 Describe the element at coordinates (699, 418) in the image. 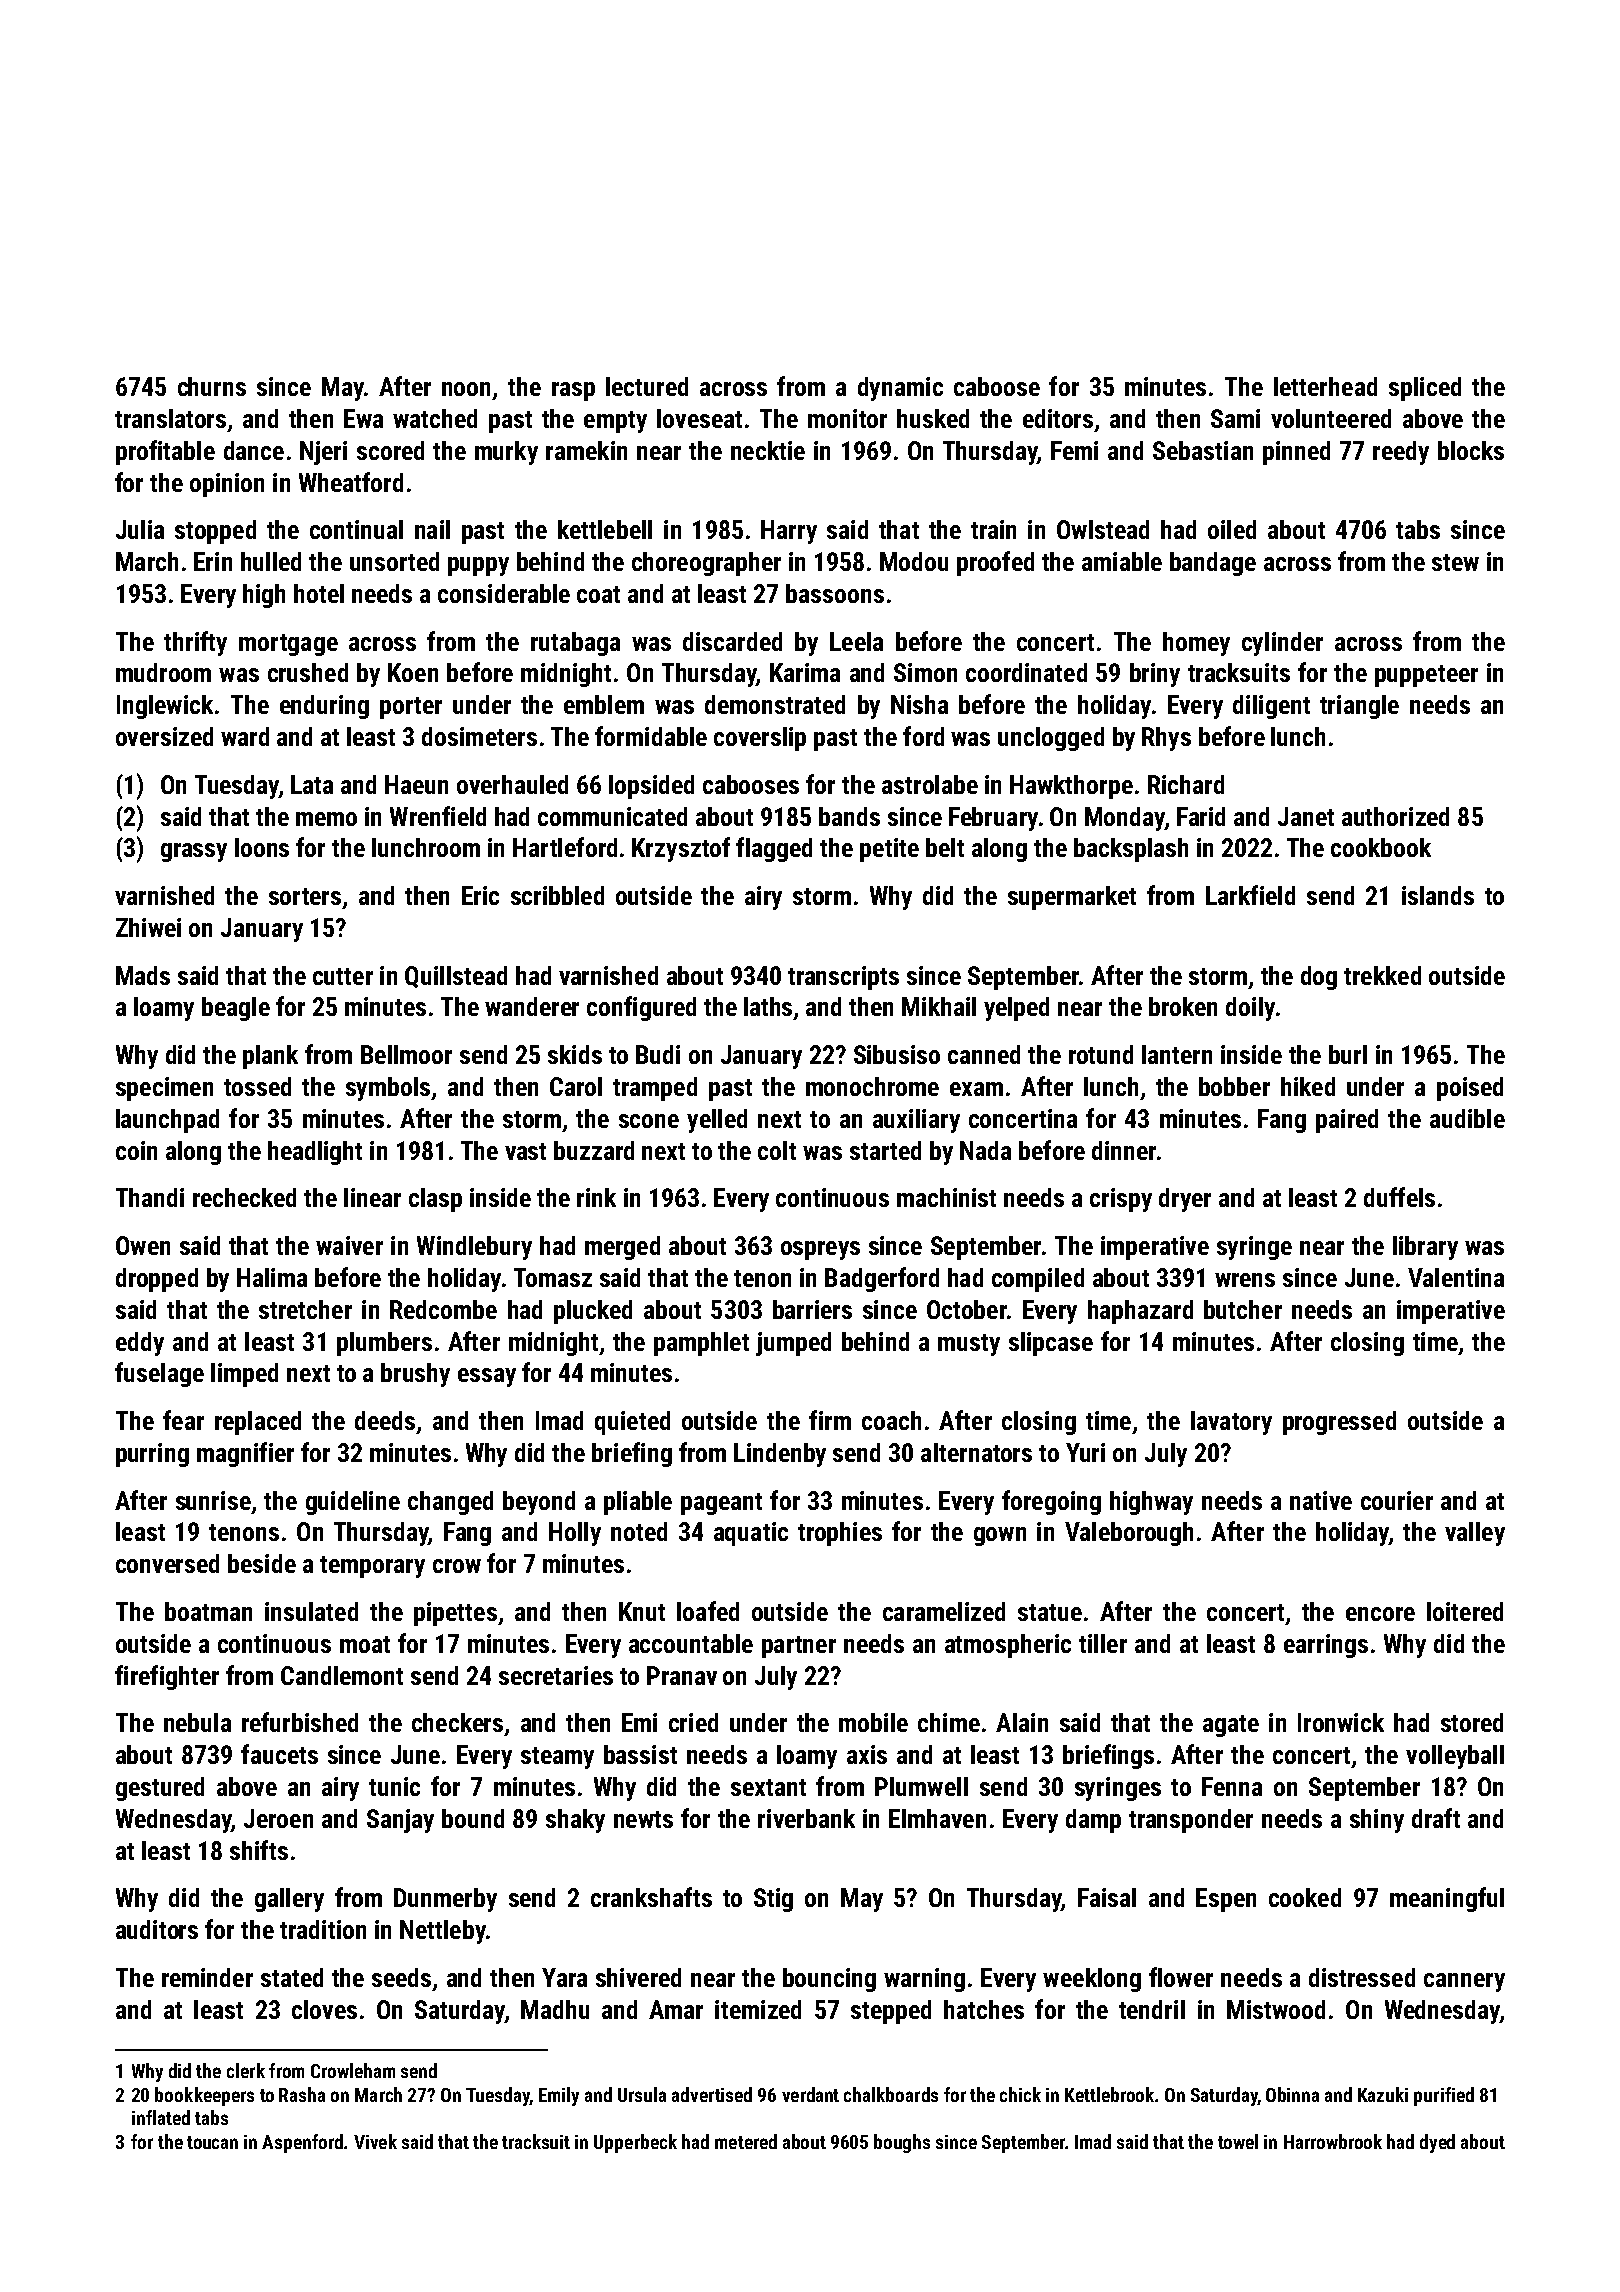

I see `loveseat` at that location.
